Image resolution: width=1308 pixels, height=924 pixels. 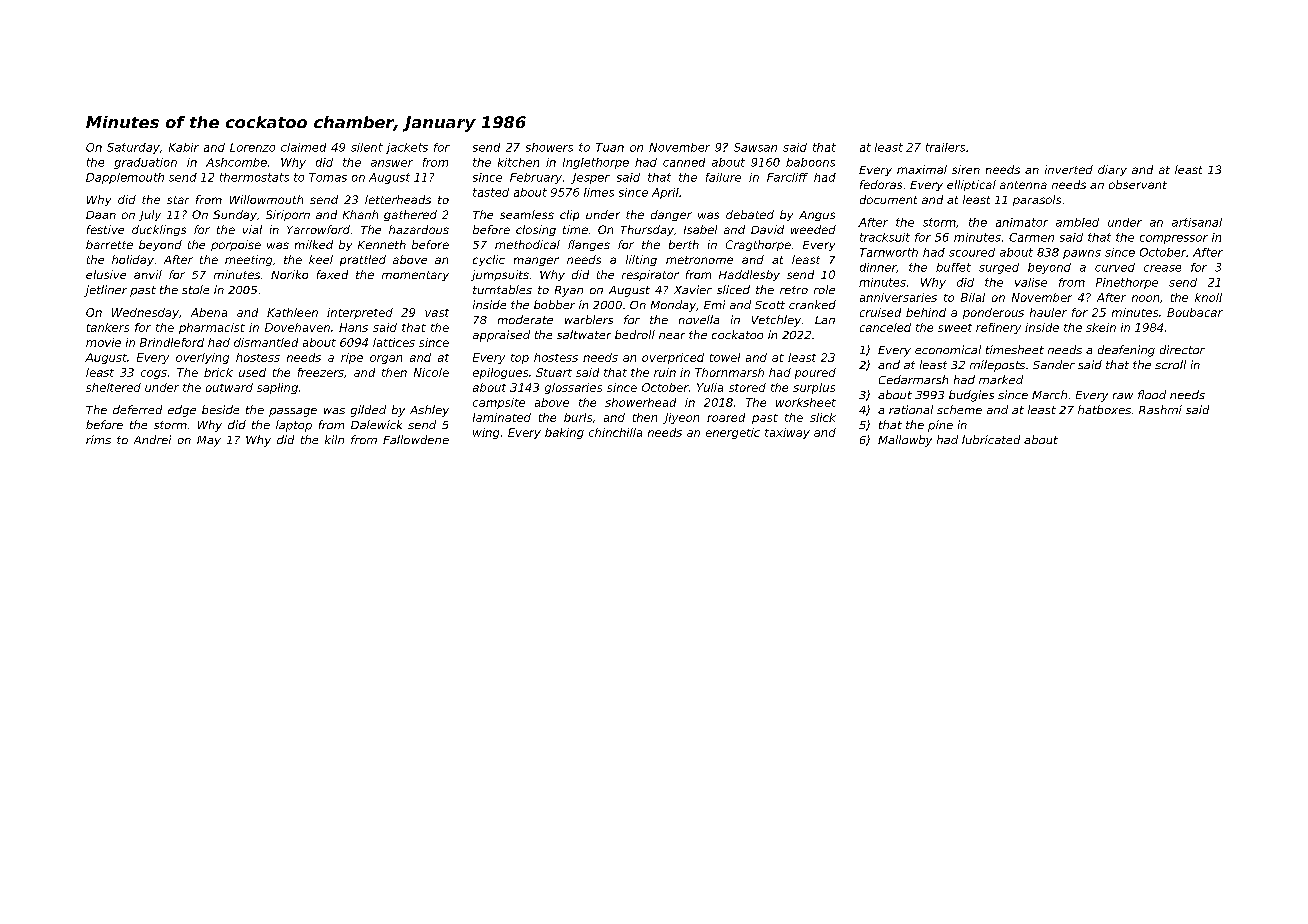 What do you see at coordinates (500, 275) in the screenshot?
I see `jumpsuits` at bounding box center [500, 275].
